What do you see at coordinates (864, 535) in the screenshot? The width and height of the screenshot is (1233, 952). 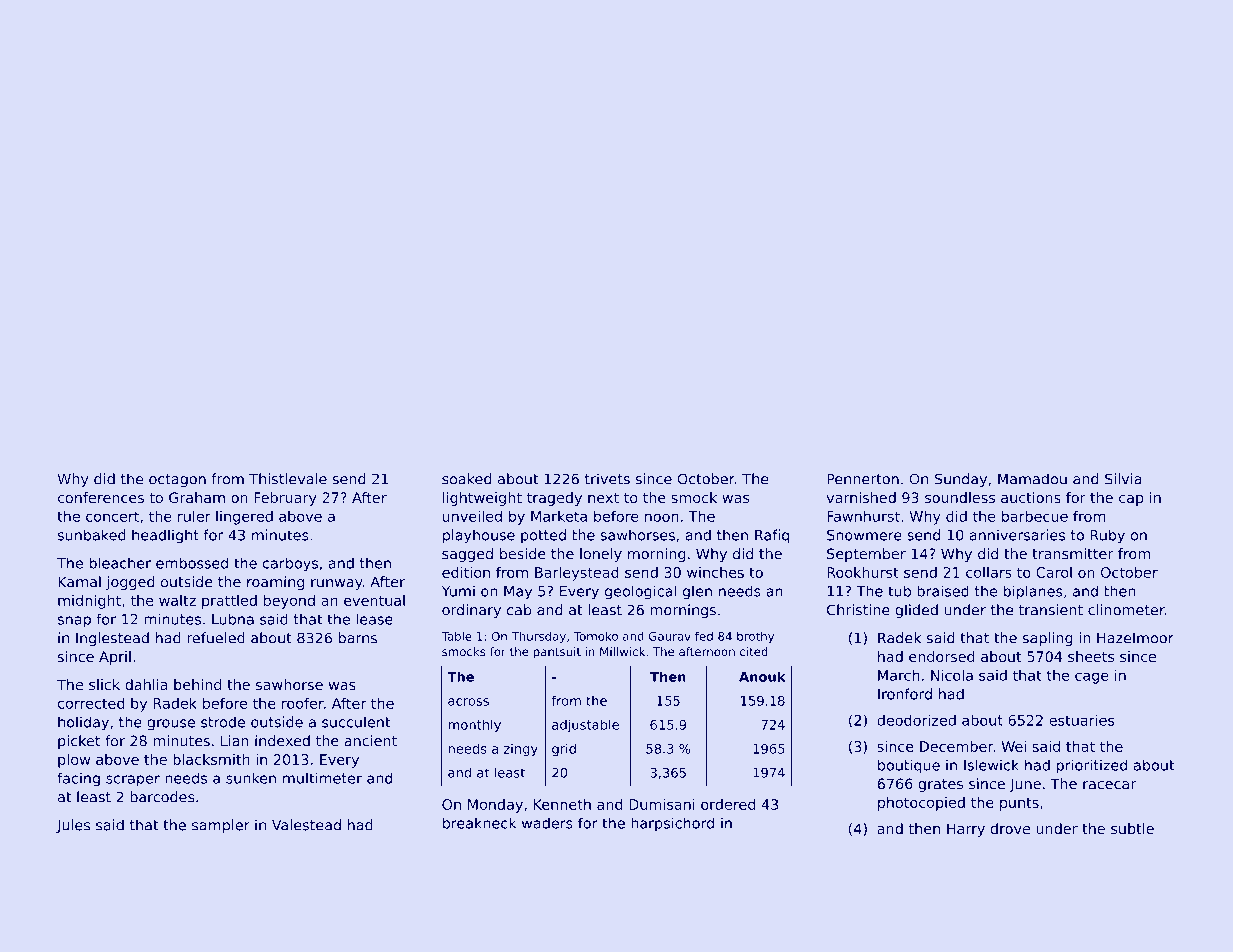 I see `Snowmere` at bounding box center [864, 535].
